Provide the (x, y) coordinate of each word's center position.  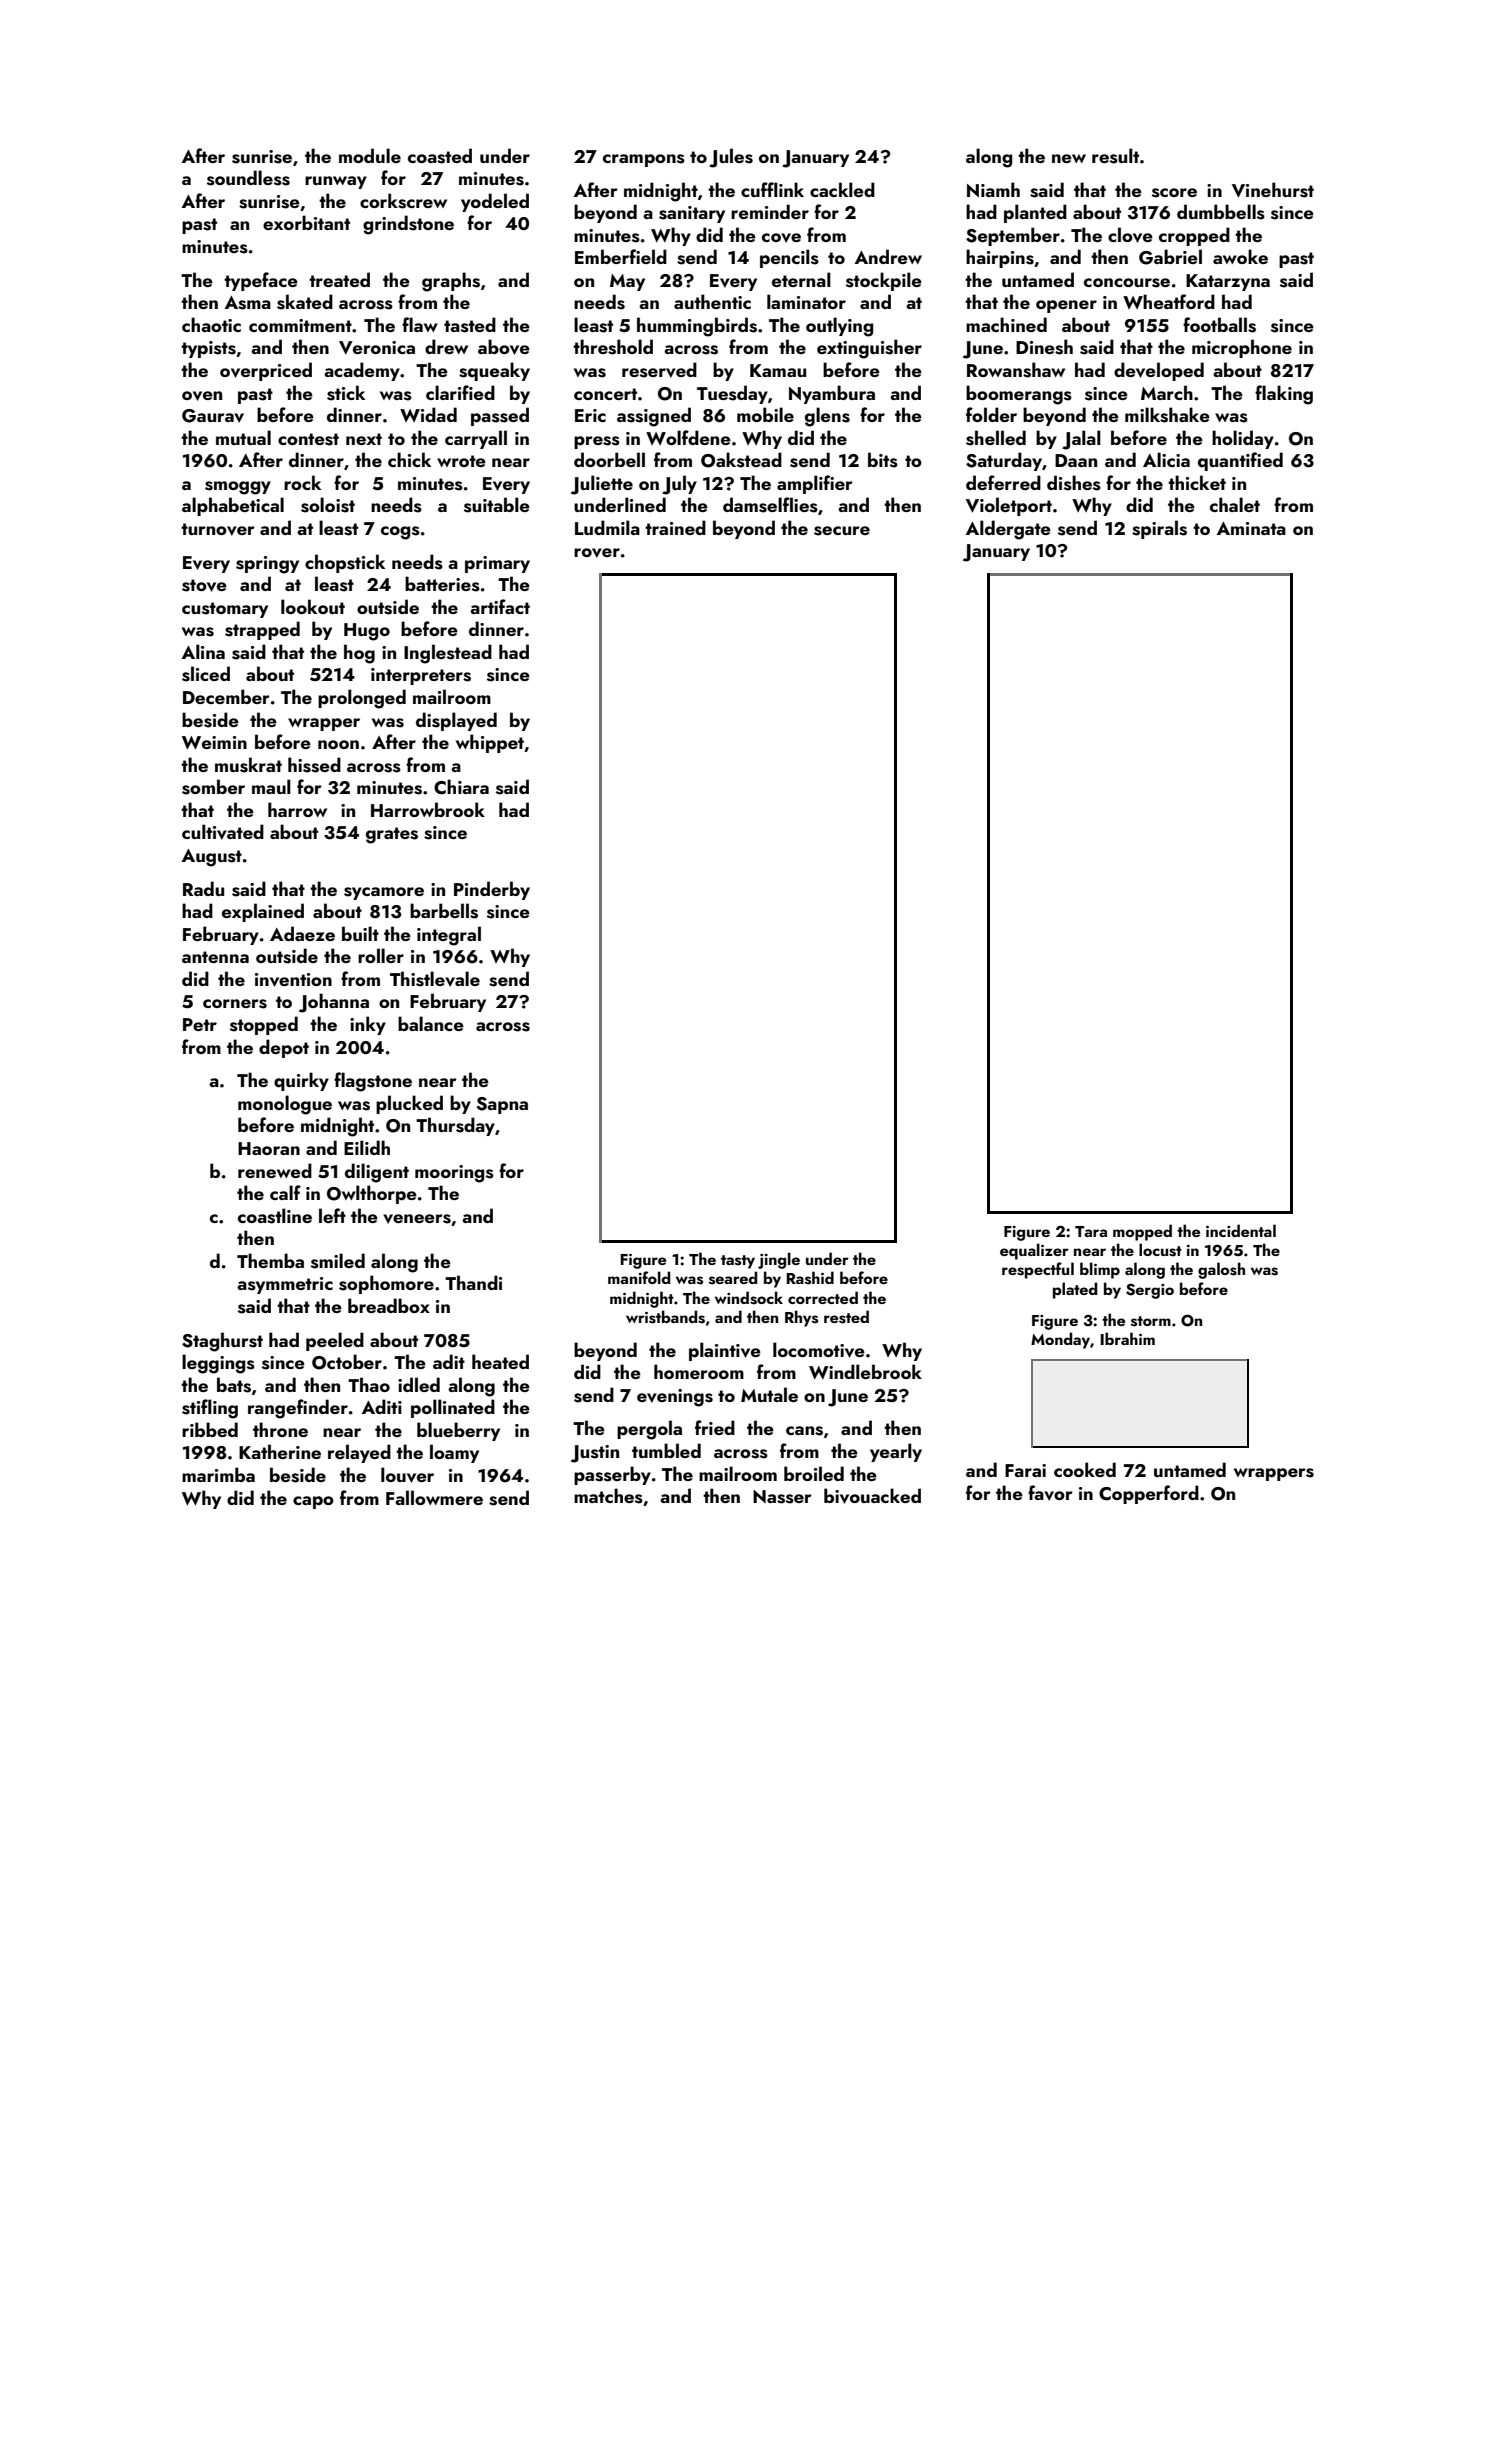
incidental (1241, 1230)
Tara (1091, 1231)
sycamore (384, 893)
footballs (1219, 325)
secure (842, 531)
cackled (842, 189)
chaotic (211, 324)
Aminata (1251, 528)
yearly (896, 1452)
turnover (218, 529)
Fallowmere (434, 1497)
